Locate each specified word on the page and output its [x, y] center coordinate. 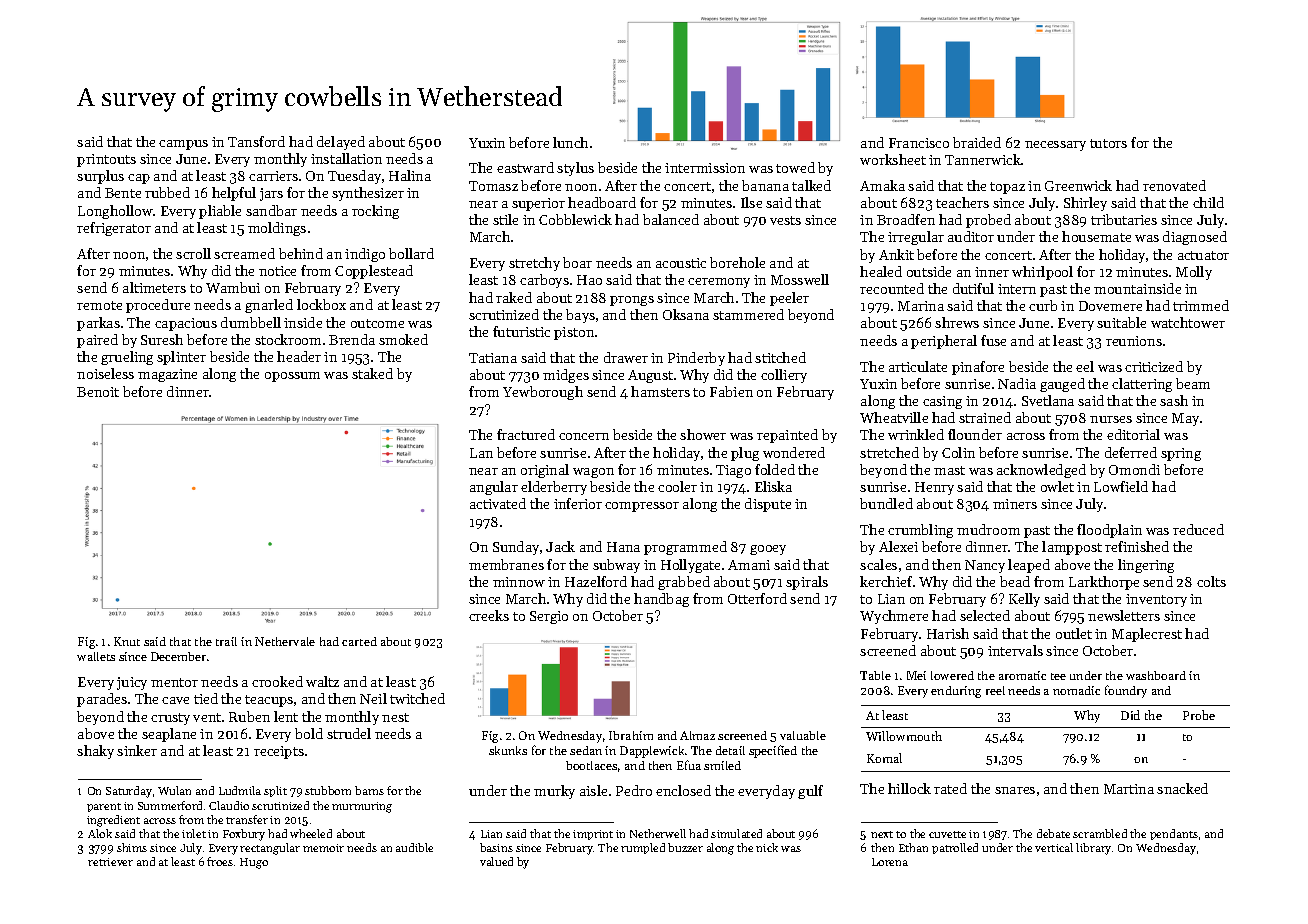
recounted [892, 288]
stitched [780, 357]
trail [226, 641]
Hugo [254, 863]
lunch [570, 142]
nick [767, 847]
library [1093, 849]
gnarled [269, 306]
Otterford [757, 598]
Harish [948, 633]
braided [977, 142]
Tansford [256, 141]
